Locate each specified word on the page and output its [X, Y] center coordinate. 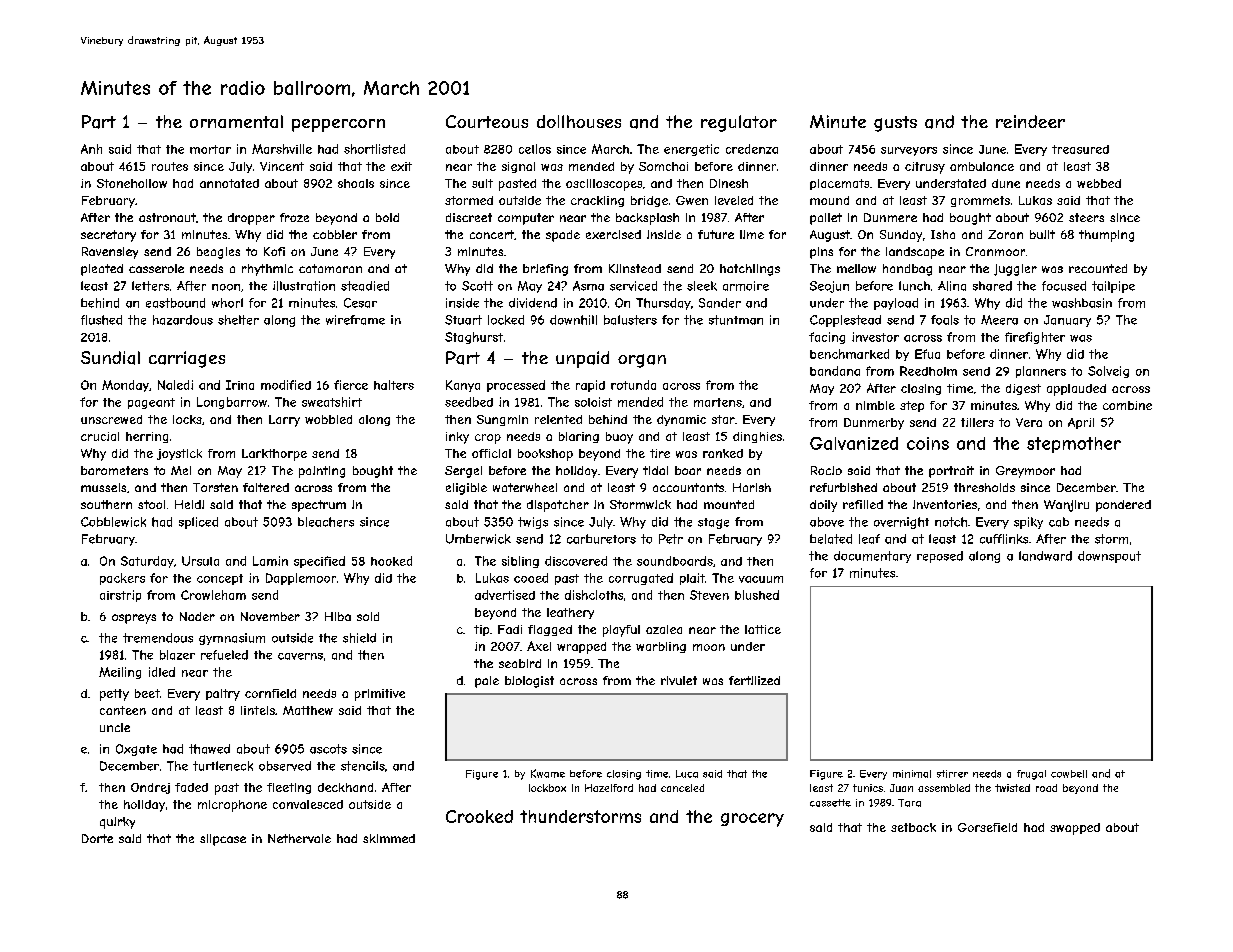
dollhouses [579, 121]
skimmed [389, 838]
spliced [198, 523]
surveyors [909, 151]
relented [558, 419]
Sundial [110, 358]
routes [170, 166]
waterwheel [525, 487]
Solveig [1108, 372]
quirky [117, 823]
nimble [875, 405]
